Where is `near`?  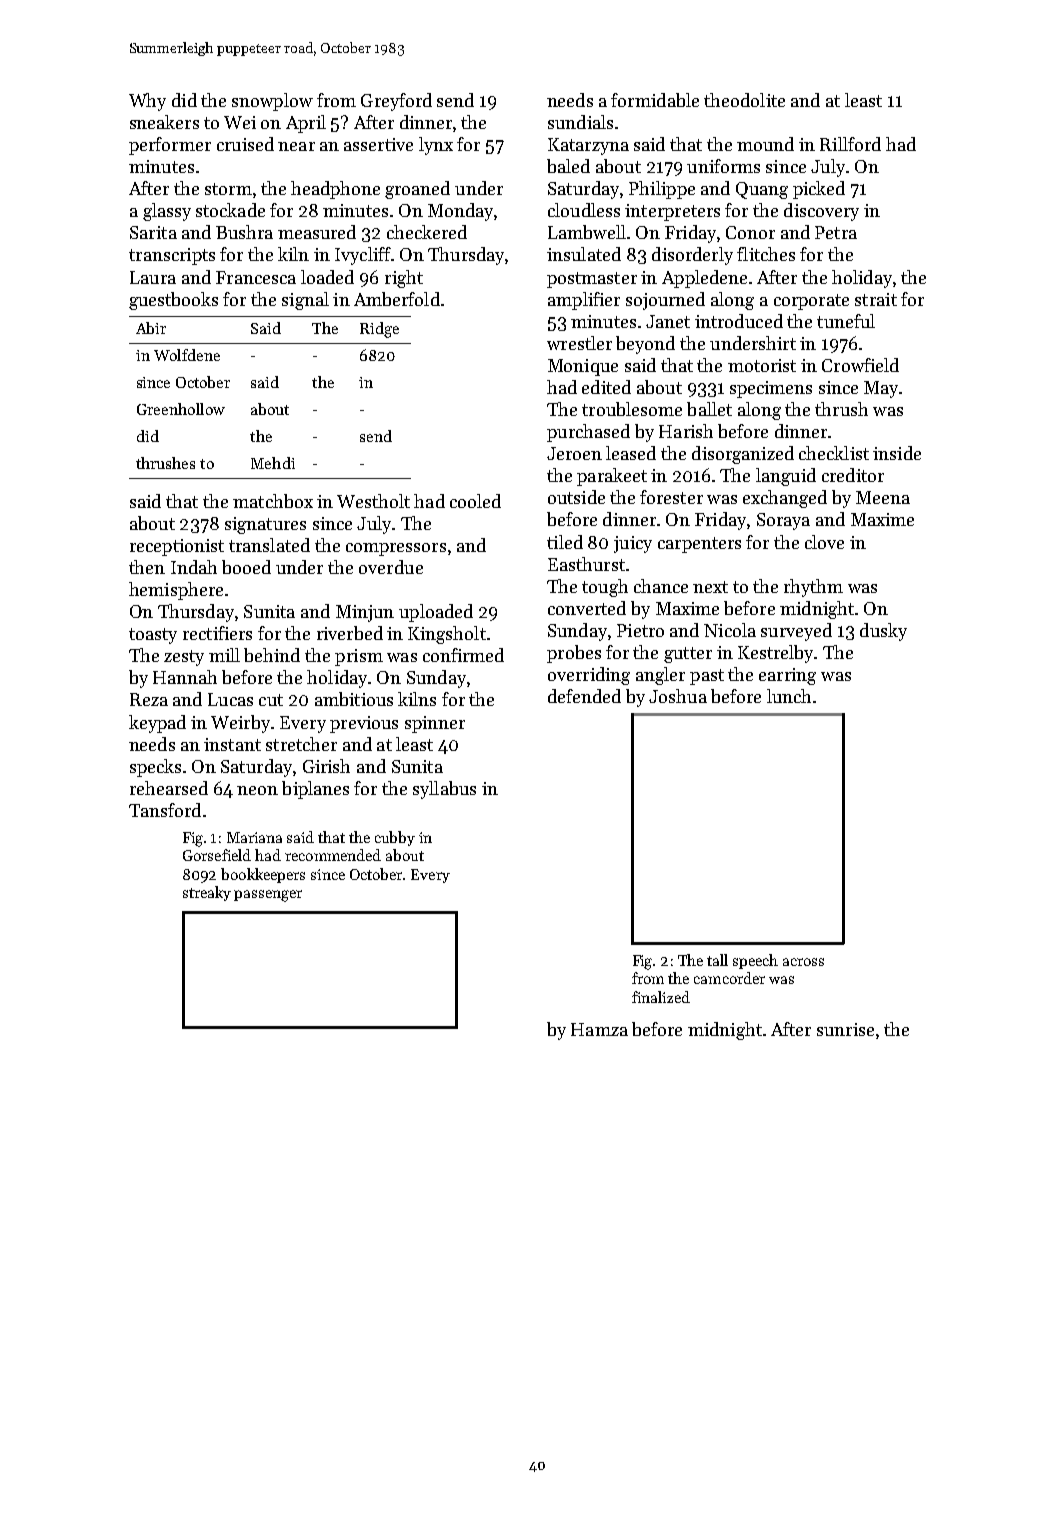
near is located at coordinates (296, 146).
